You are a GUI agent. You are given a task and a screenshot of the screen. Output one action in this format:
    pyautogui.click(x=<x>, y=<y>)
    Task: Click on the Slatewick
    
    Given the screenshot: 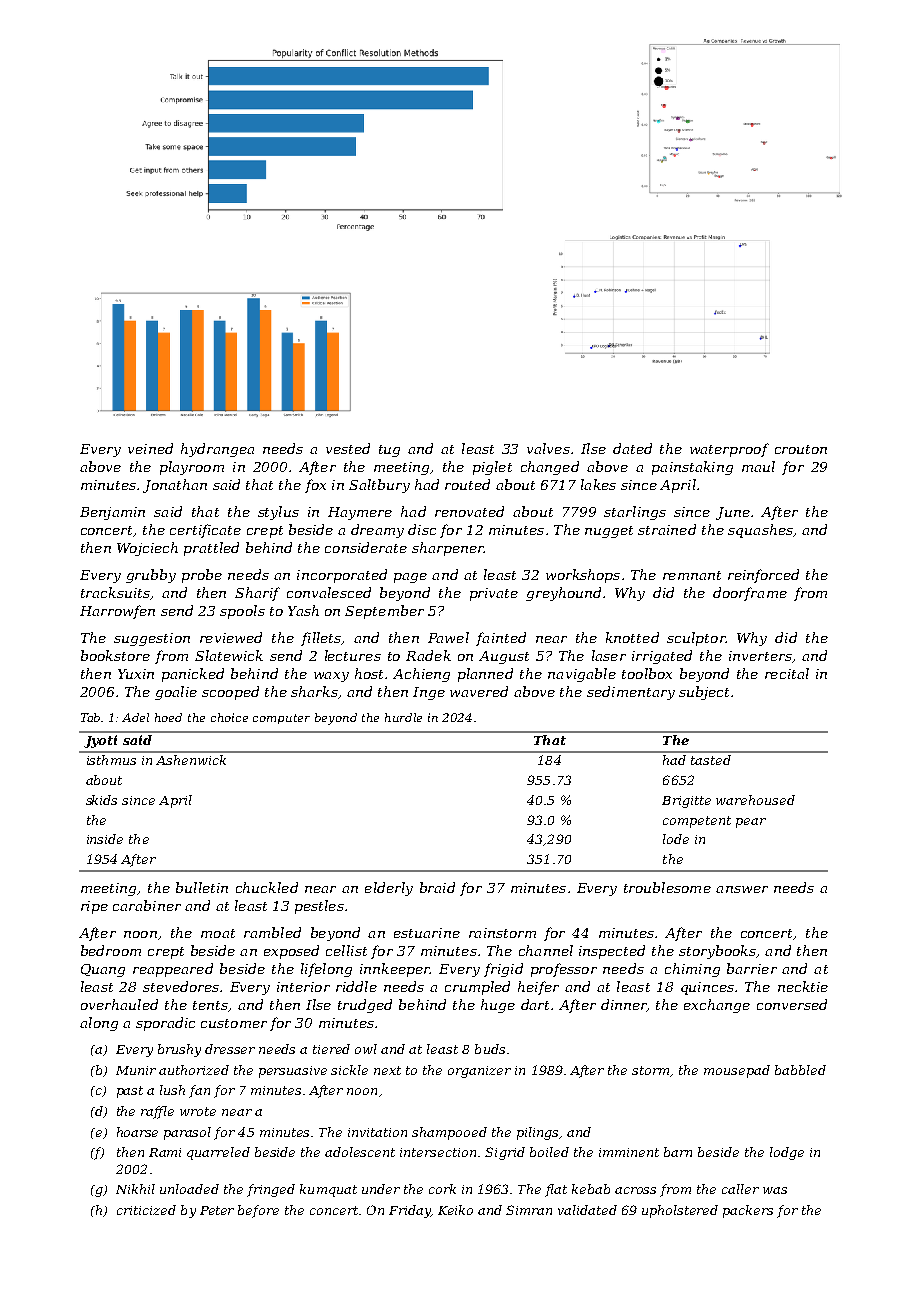 What is the action you would take?
    pyautogui.click(x=229, y=655)
